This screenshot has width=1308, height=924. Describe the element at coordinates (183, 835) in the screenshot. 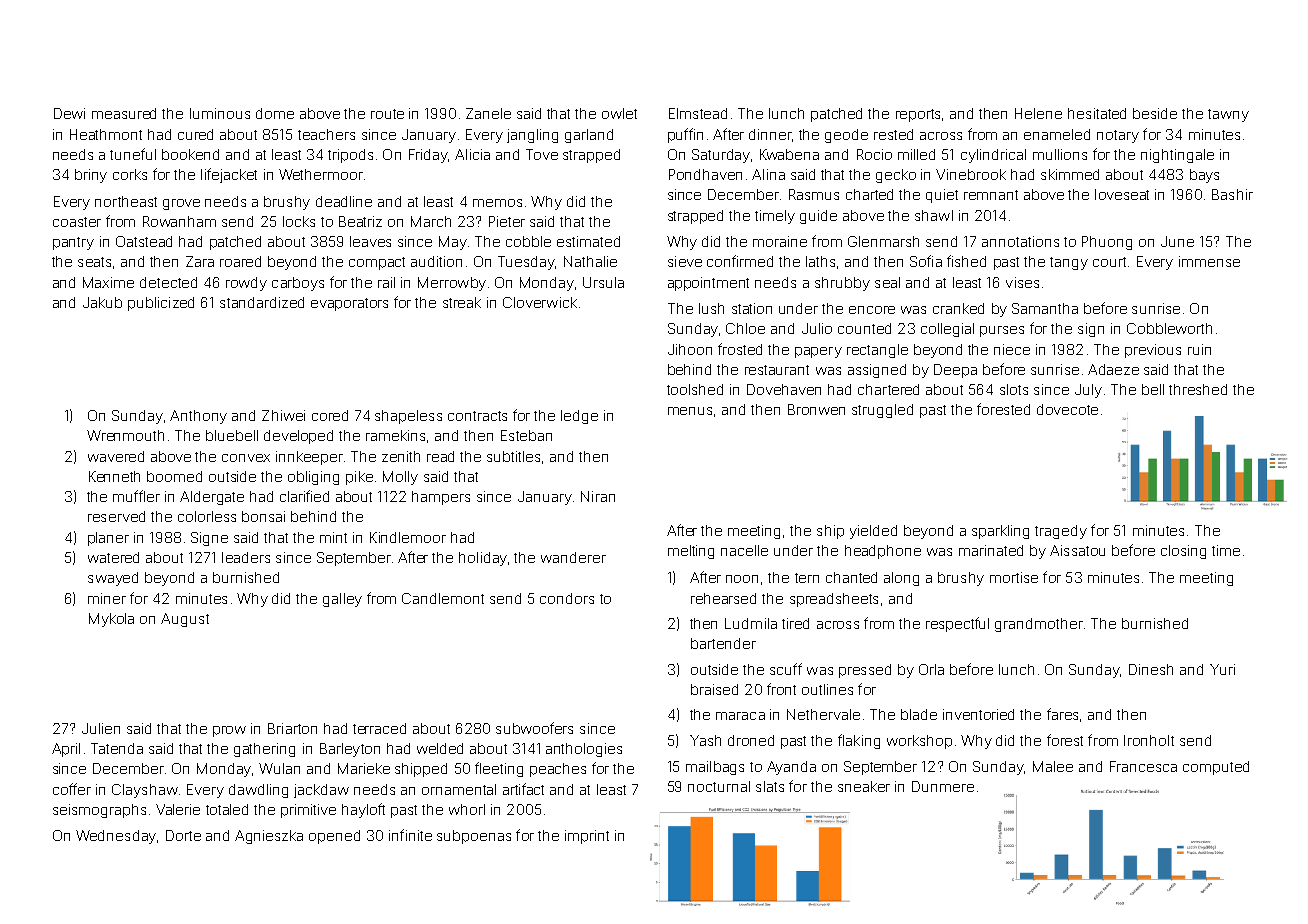

I see `Dorte` at that location.
